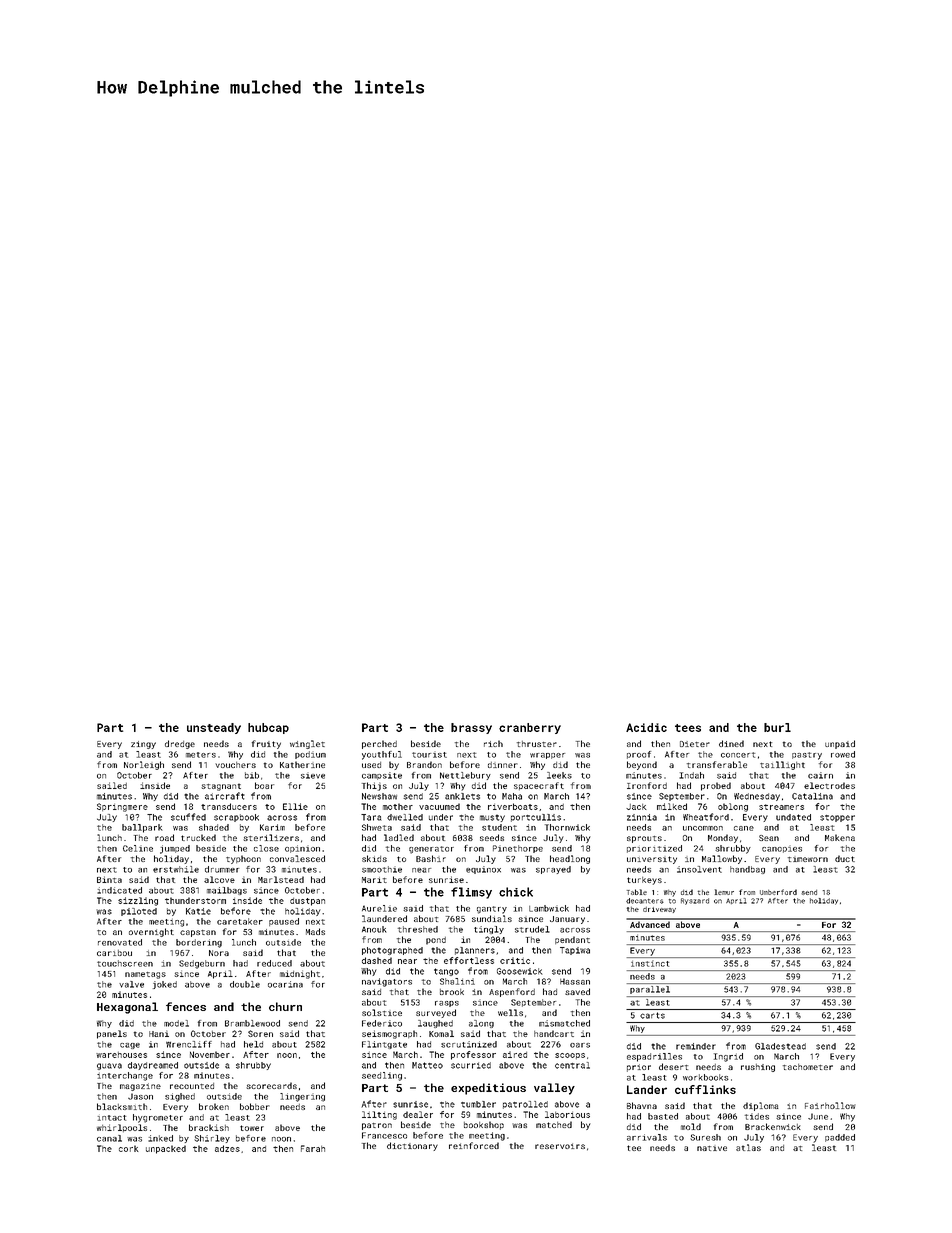 This screenshot has width=952, height=1233. I want to click on overnight, so click(151, 932).
